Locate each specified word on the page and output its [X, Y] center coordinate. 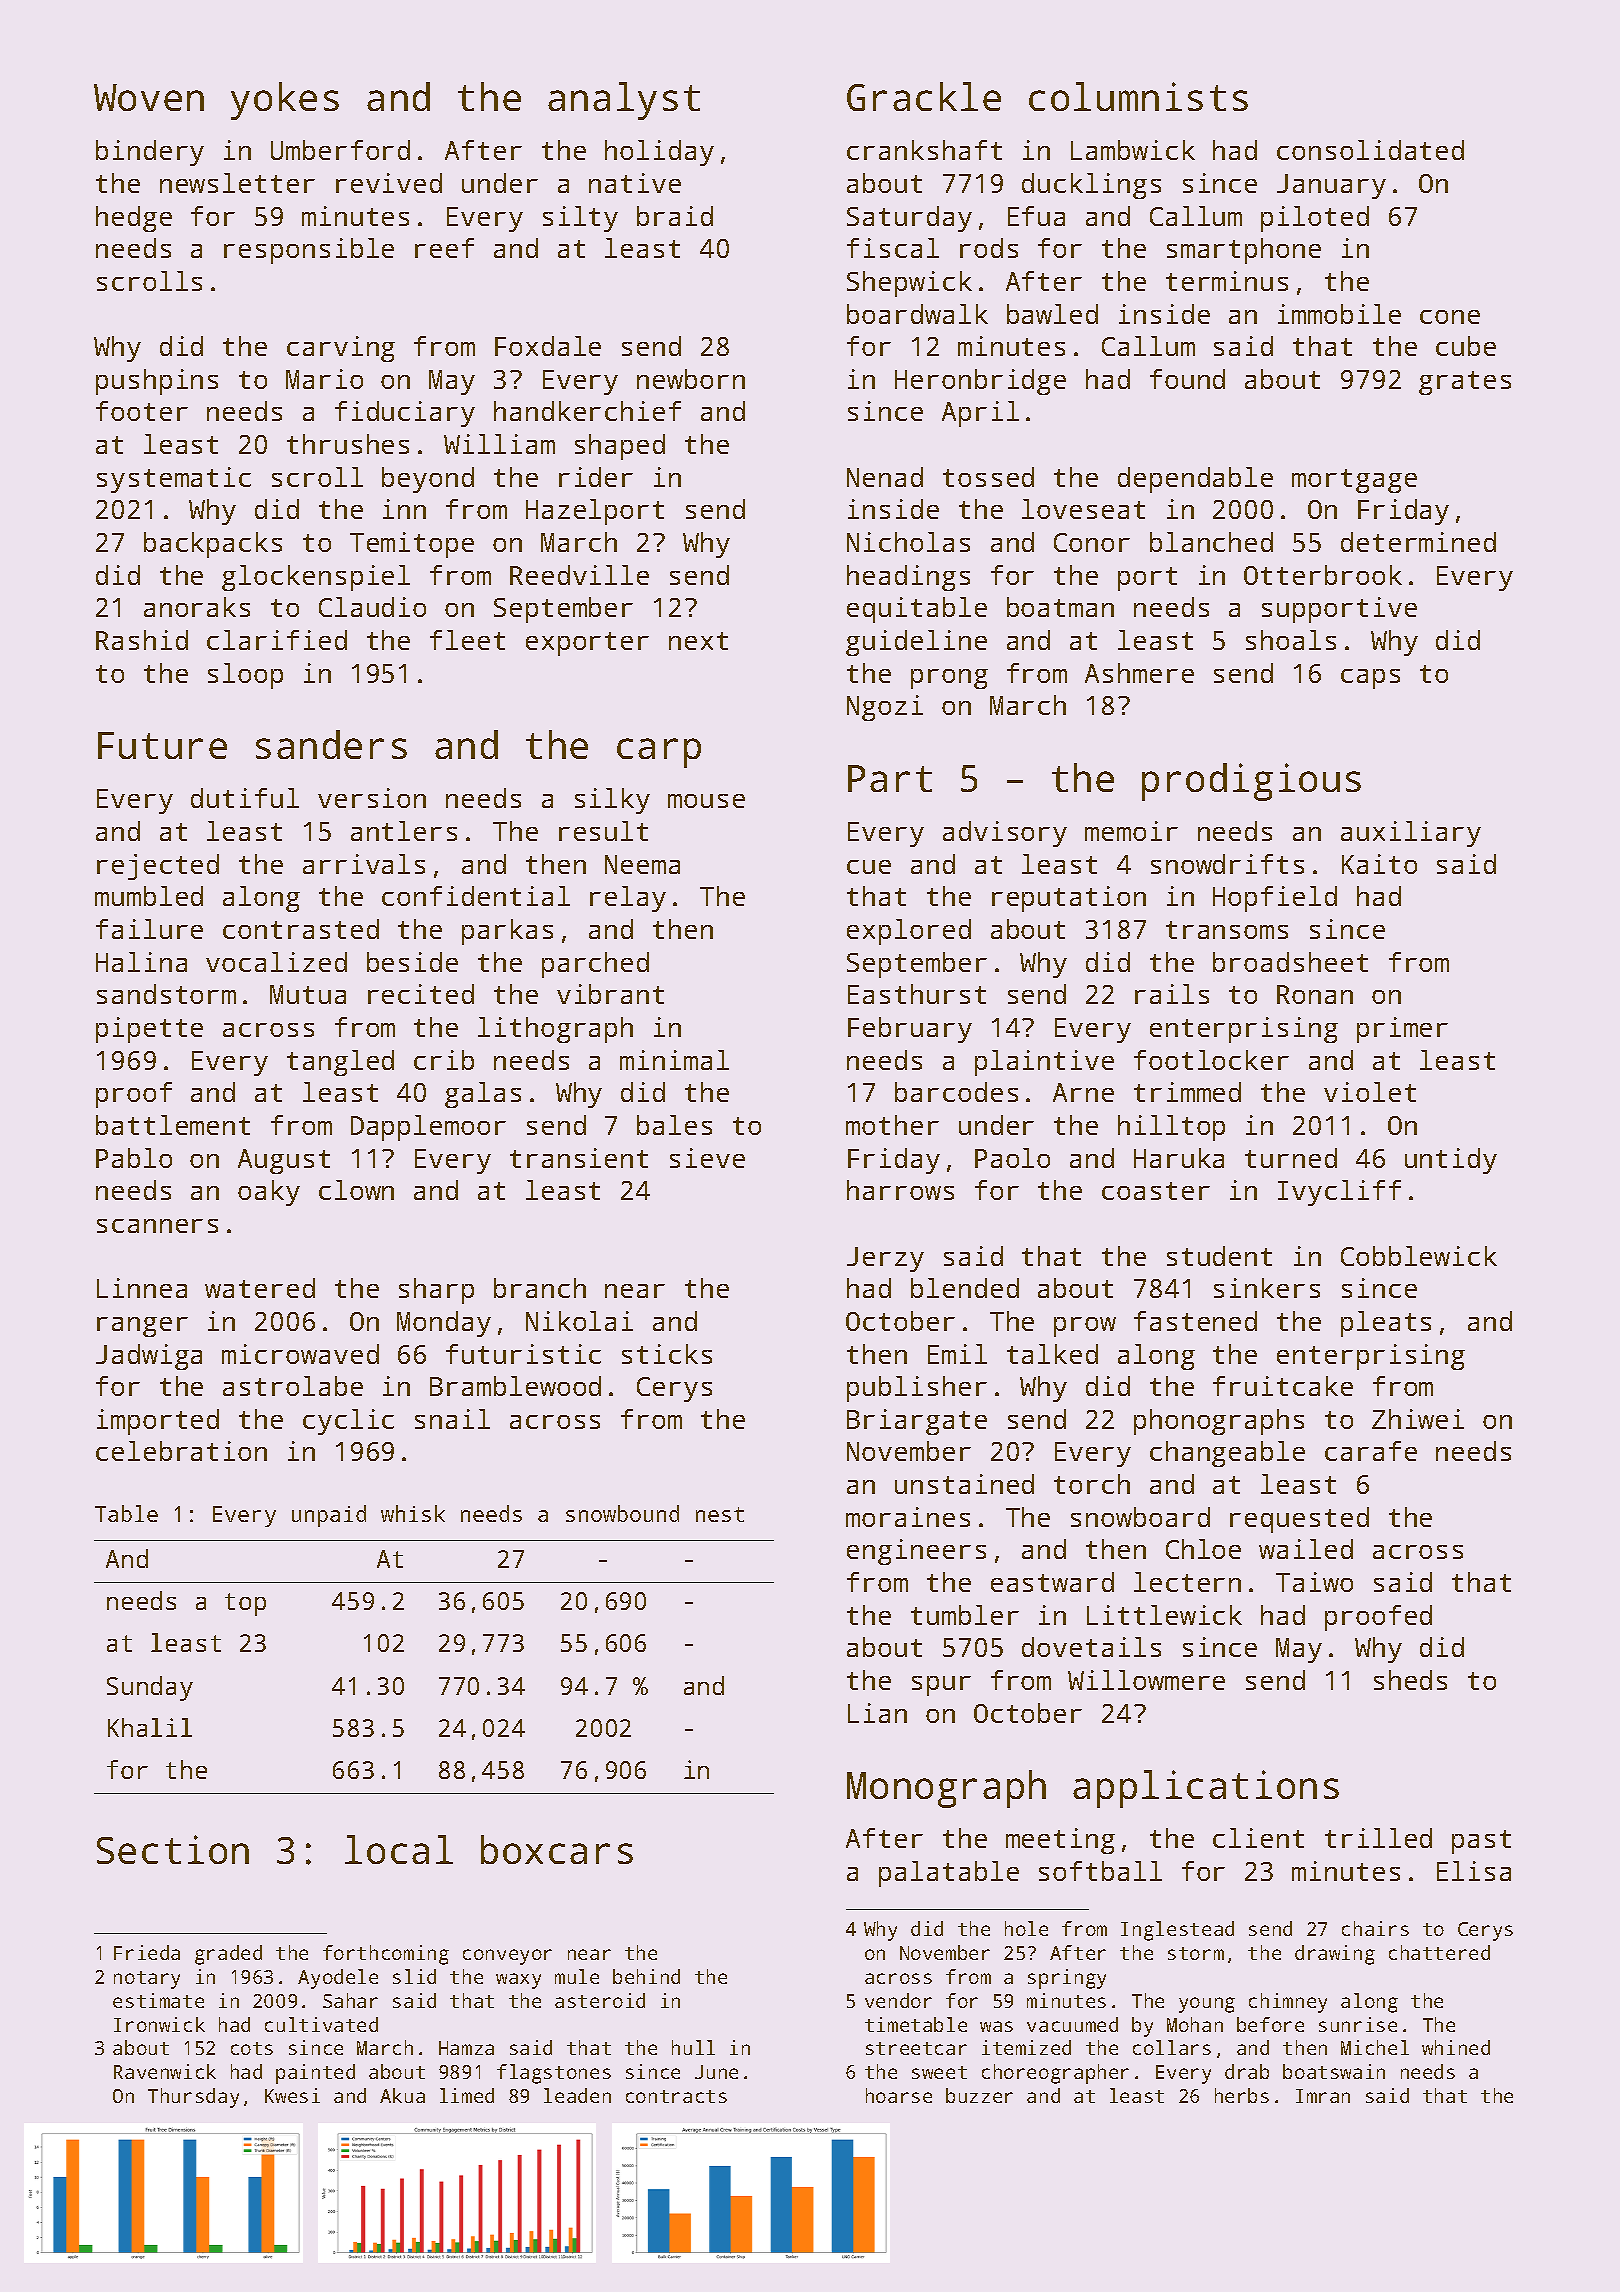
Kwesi [292, 2095]
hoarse [899, 2095]
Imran [1323, 2096]
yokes [285, 101]
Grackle [924, 96]
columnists [1138, 96]
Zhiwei [1418, 1419]
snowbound [622, 1513]
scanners [157, 1226]
